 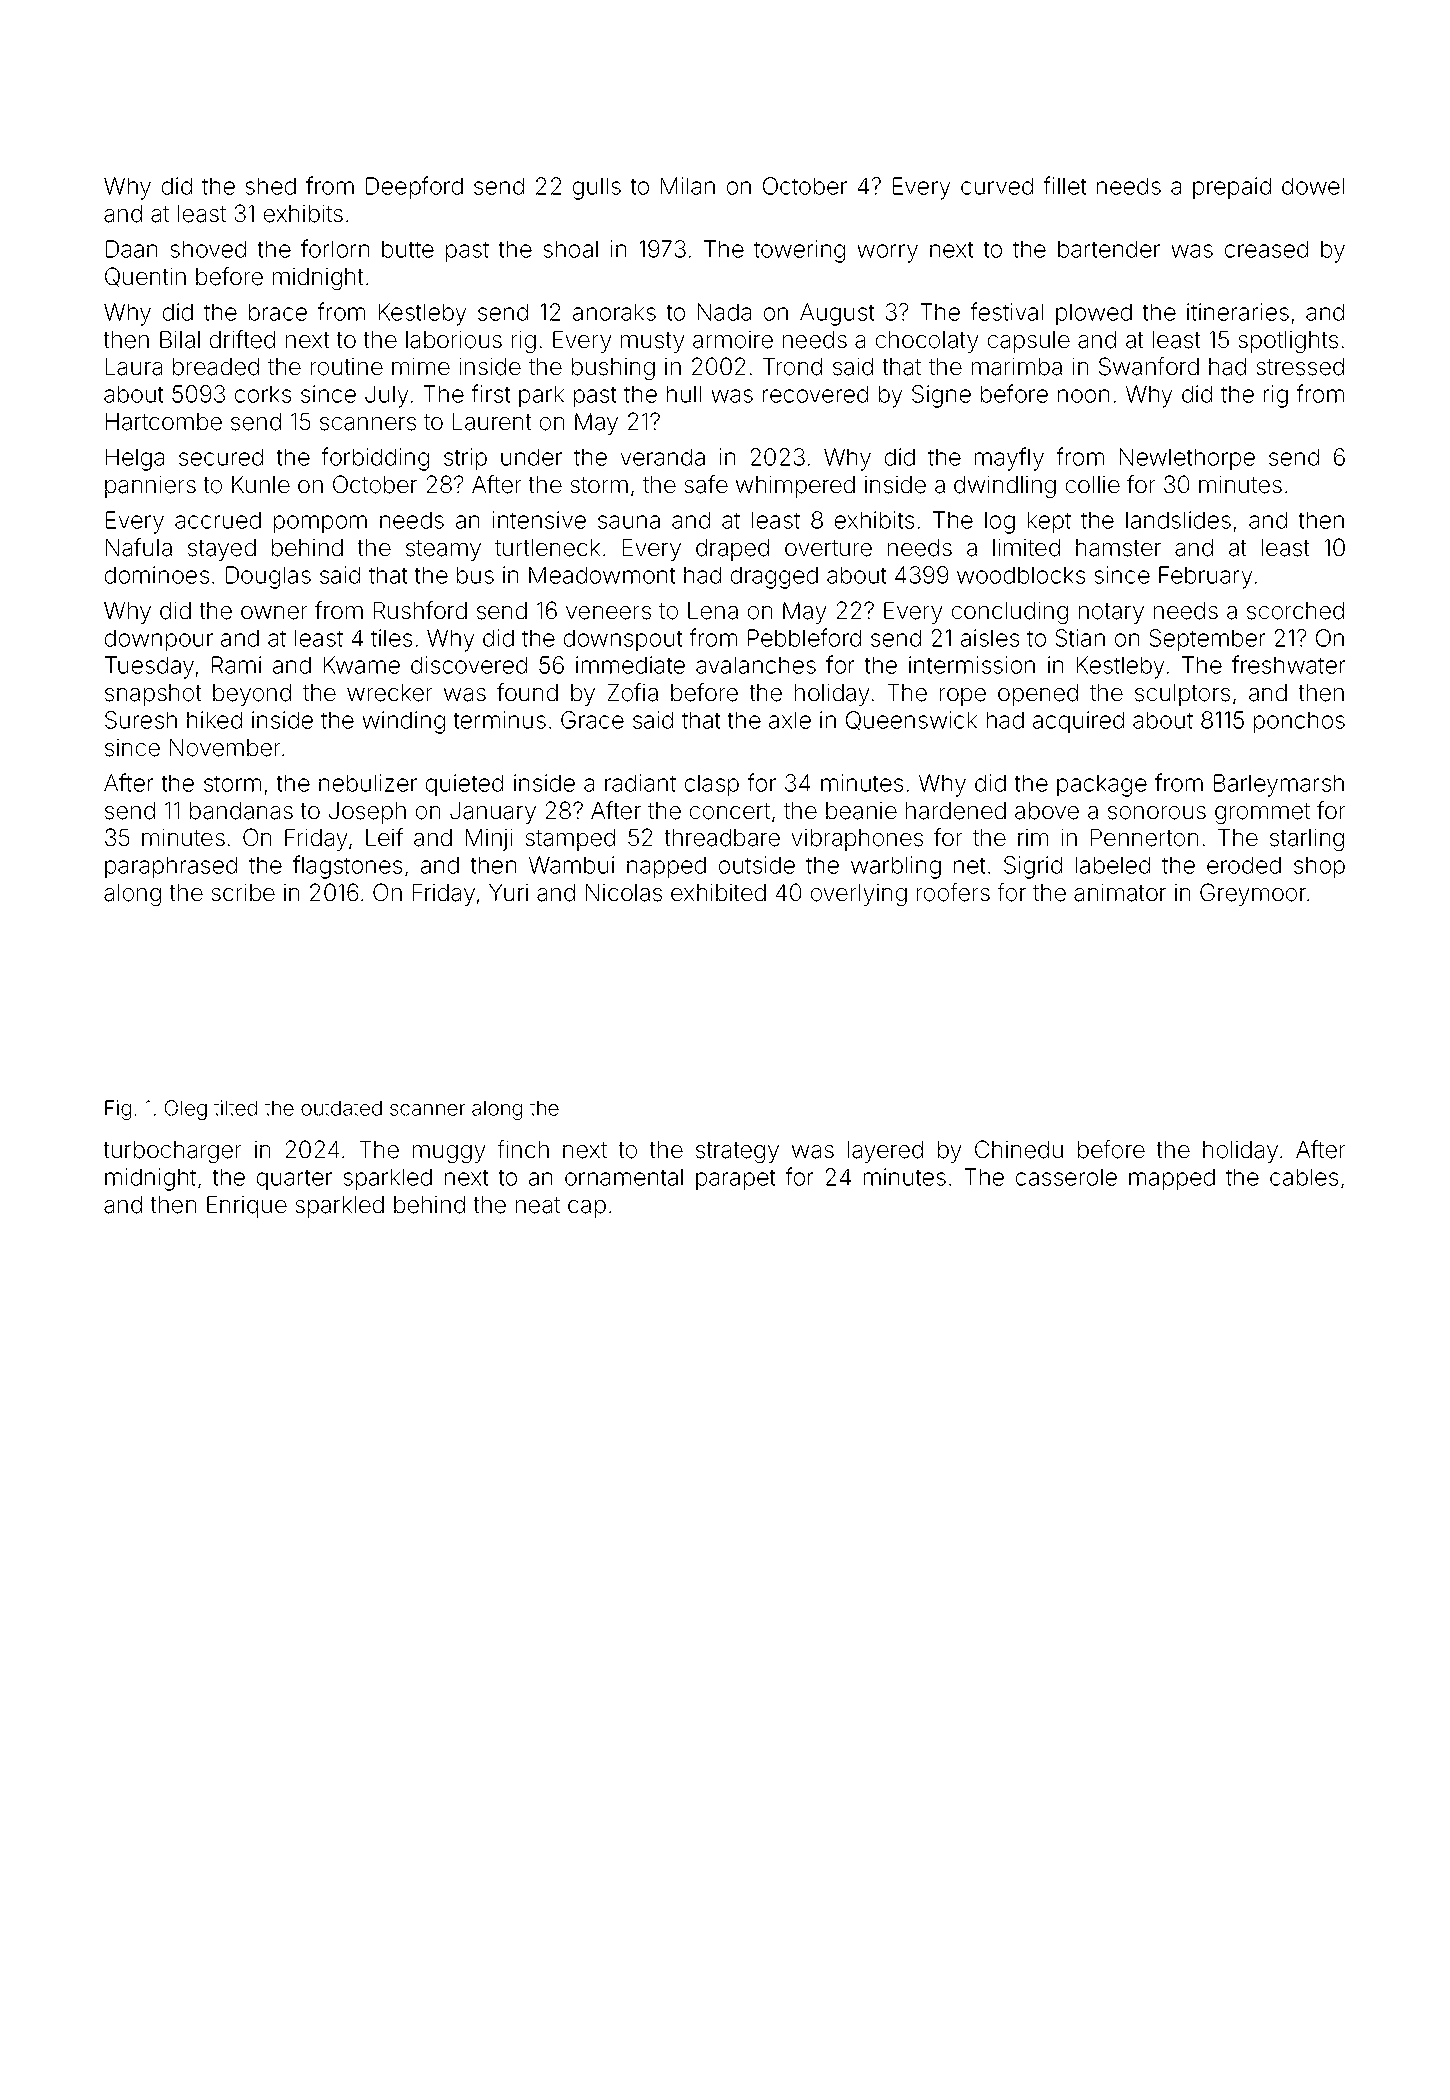 What do you see at coordinates (624, 893) in the screenshot?
I see `Nicolas` at bounding box center [624, 893].
